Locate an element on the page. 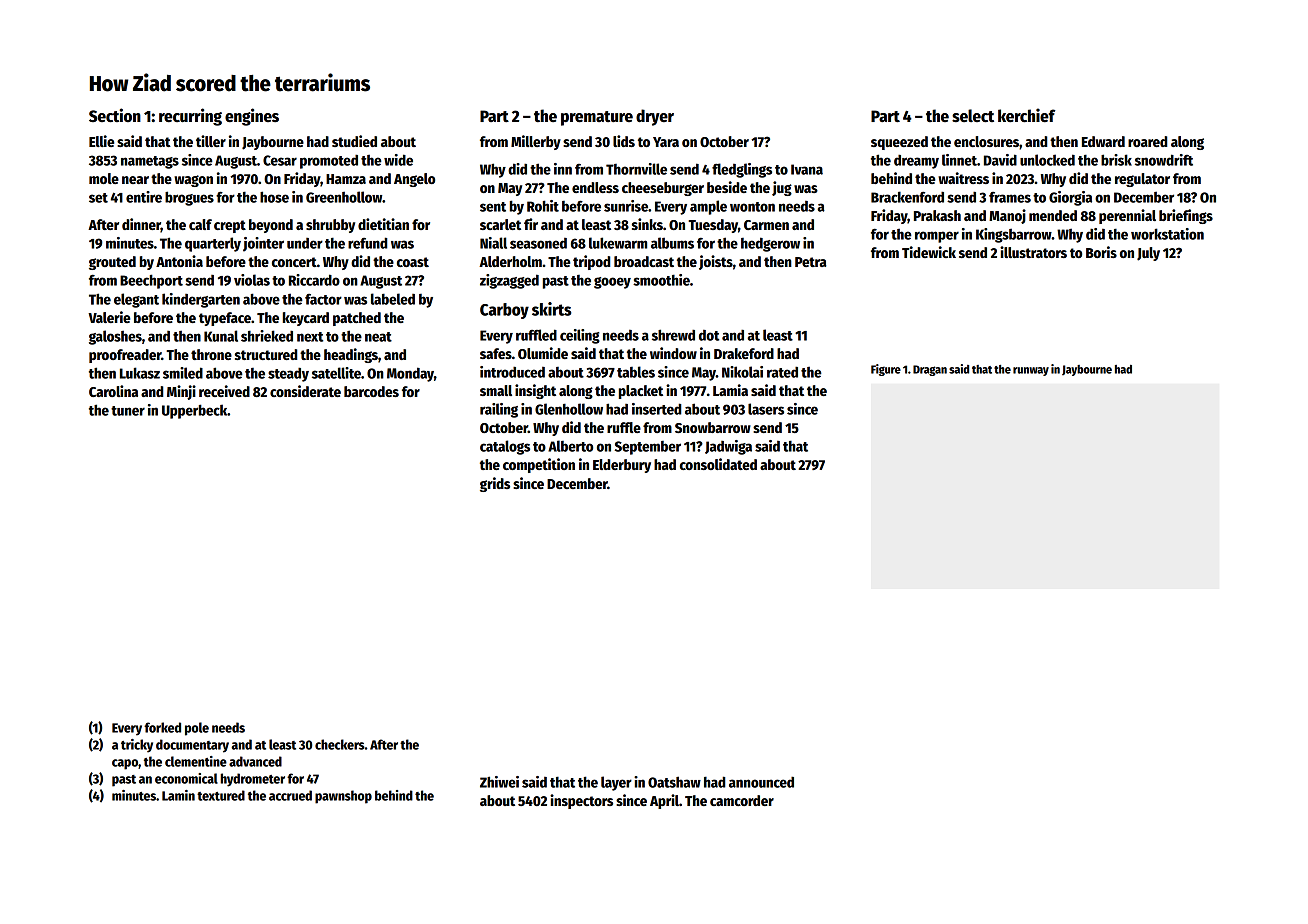 The height and width of the document is (924, 1308). camcorder is located at coordinates (742, 800).
